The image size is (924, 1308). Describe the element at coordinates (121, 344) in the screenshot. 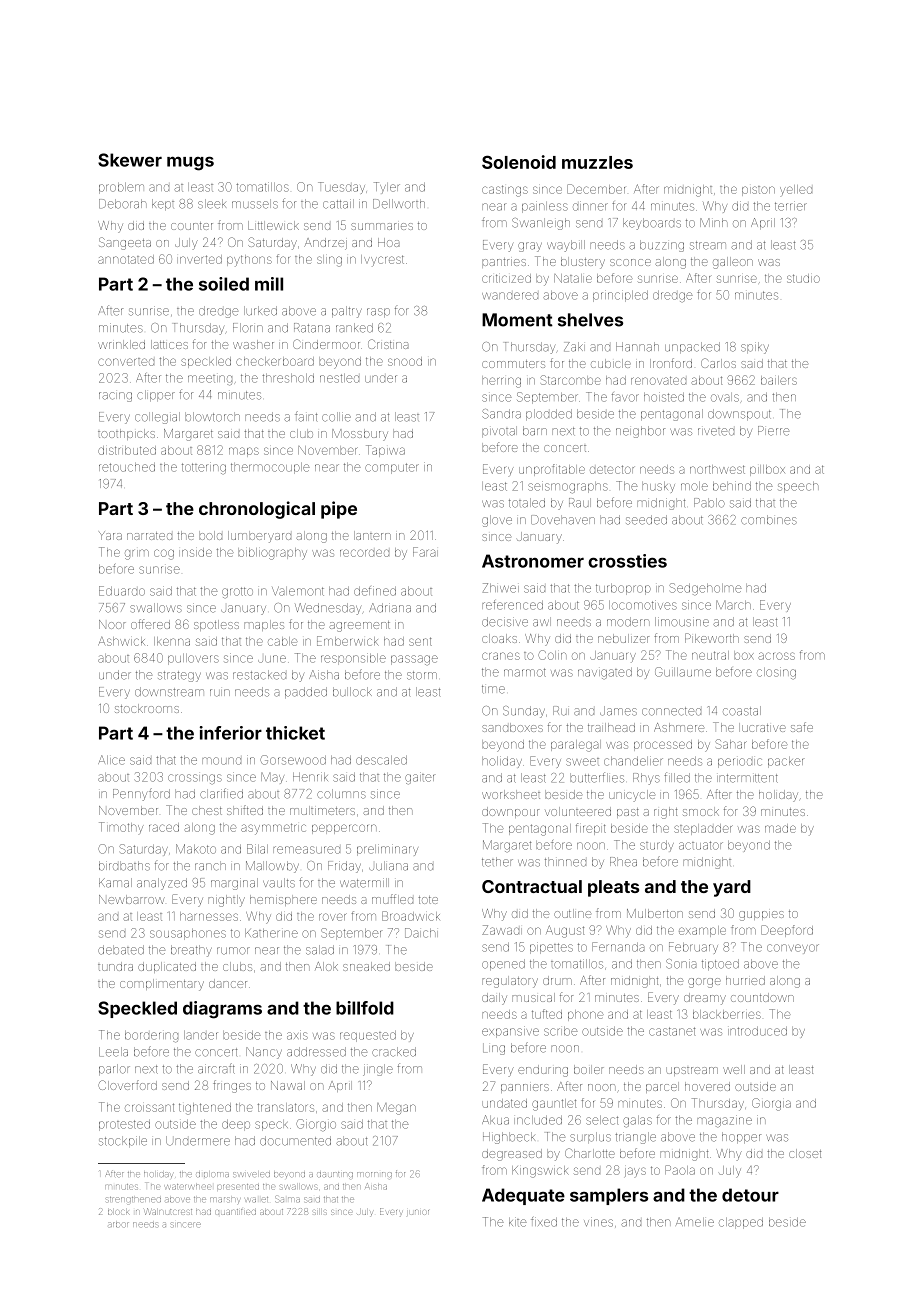

I see `wrinkled` at that location.
